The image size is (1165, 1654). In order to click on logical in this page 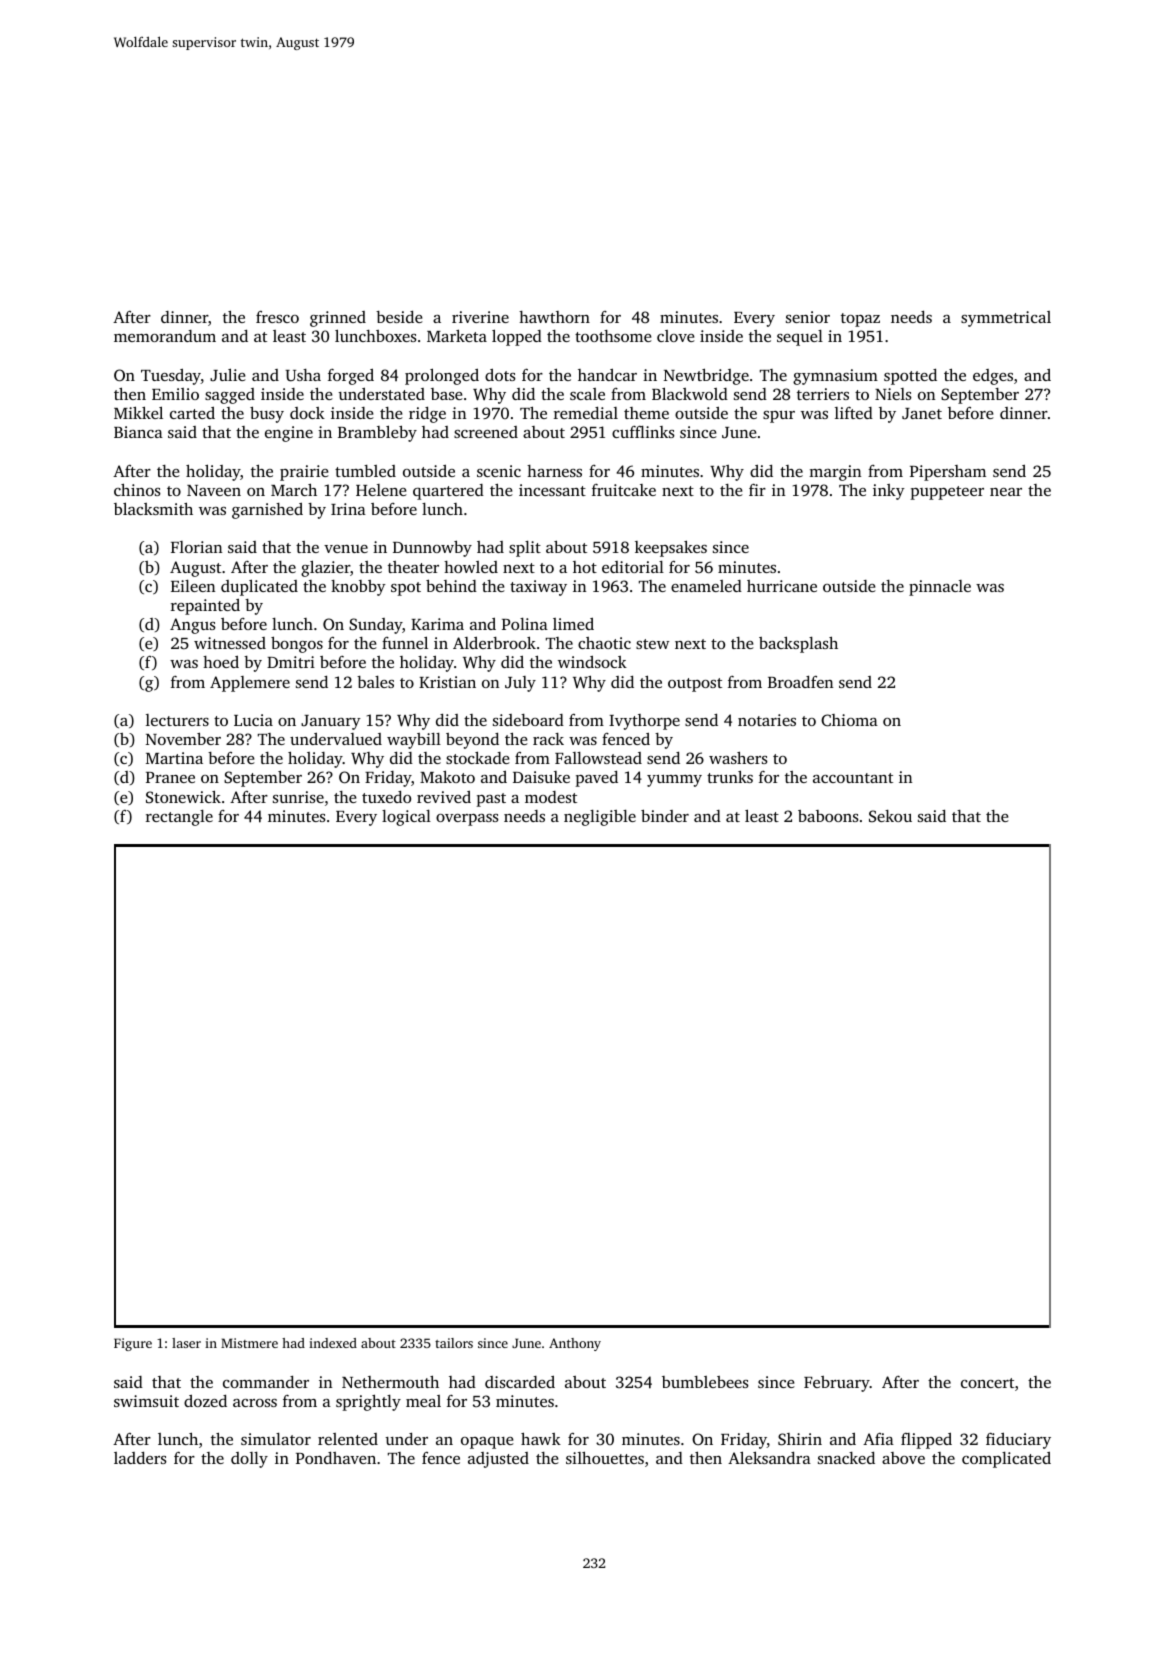, I will do `click(406, 818)`.
